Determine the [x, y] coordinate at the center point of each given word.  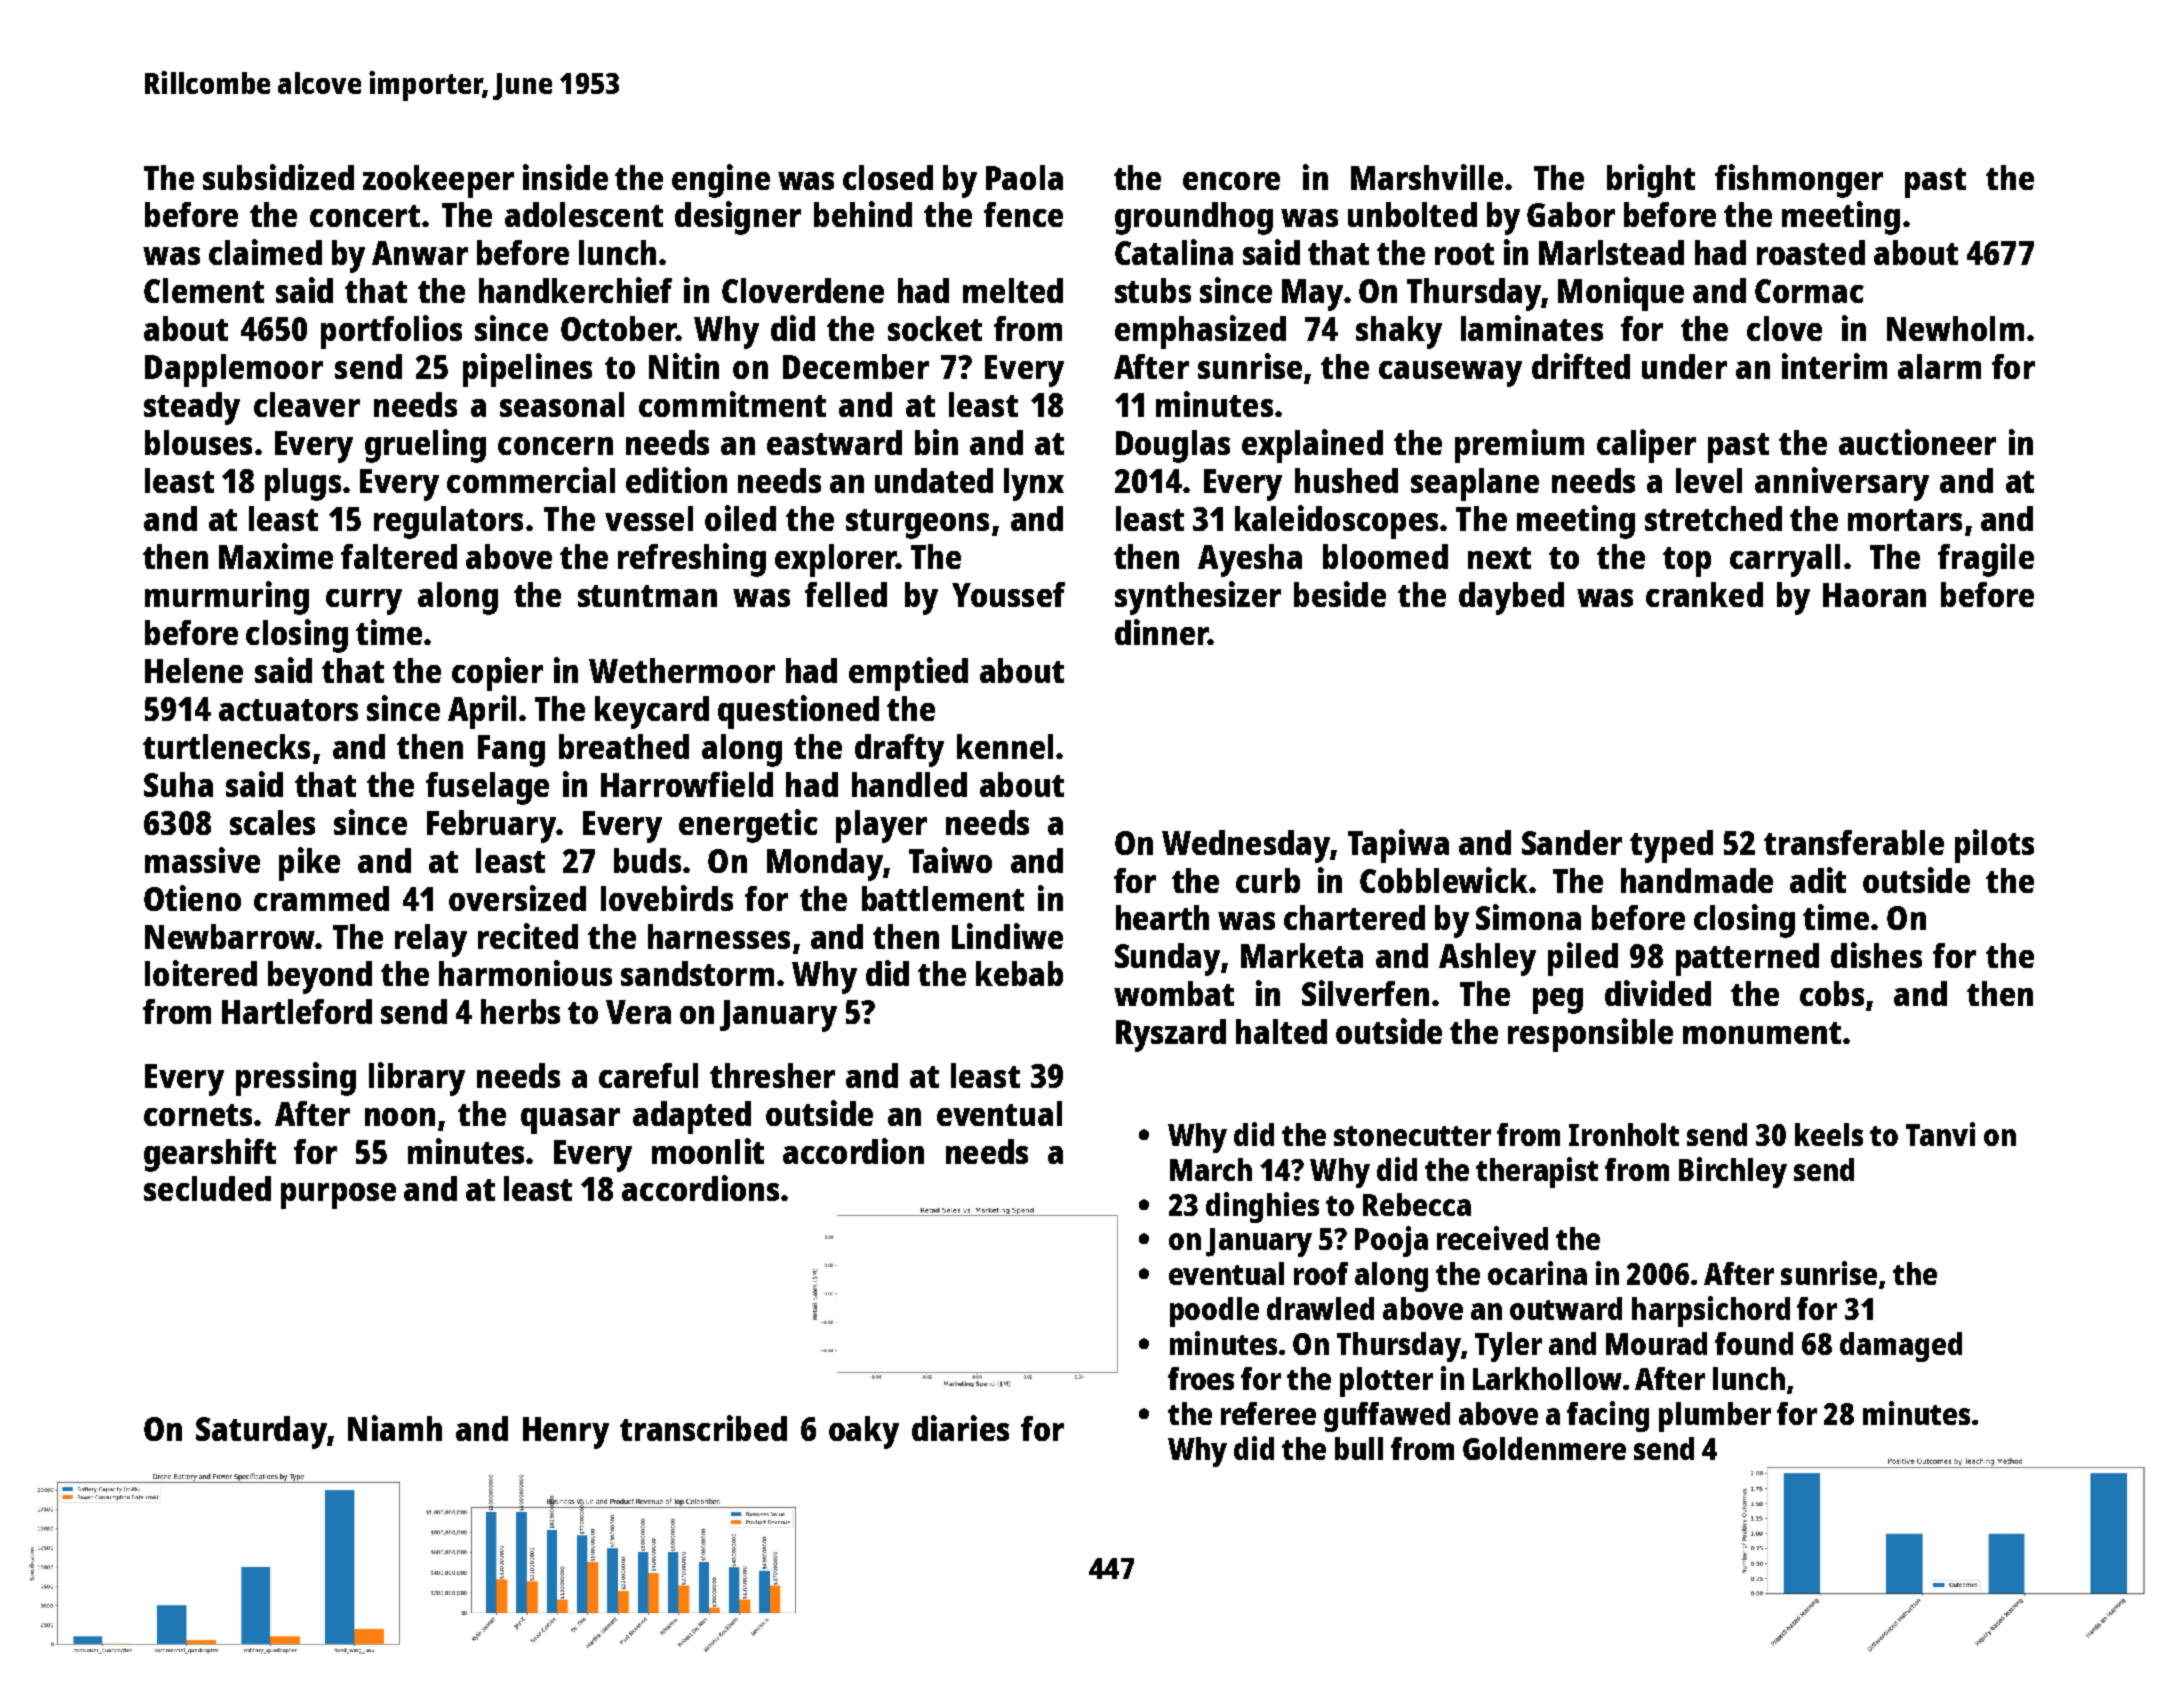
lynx [1034, 484]
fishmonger [1799, 181]
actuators [288, 710]
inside [565, 177]
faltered [399, 556]
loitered [201, 973]
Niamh [395, 1428]
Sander [1572, 842]
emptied [908, 674]
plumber [1715, 1417]
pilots [1994, 846]
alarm [1939, 366]
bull [1359, 1448]
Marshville [1427, 177]
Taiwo [950, 860]
